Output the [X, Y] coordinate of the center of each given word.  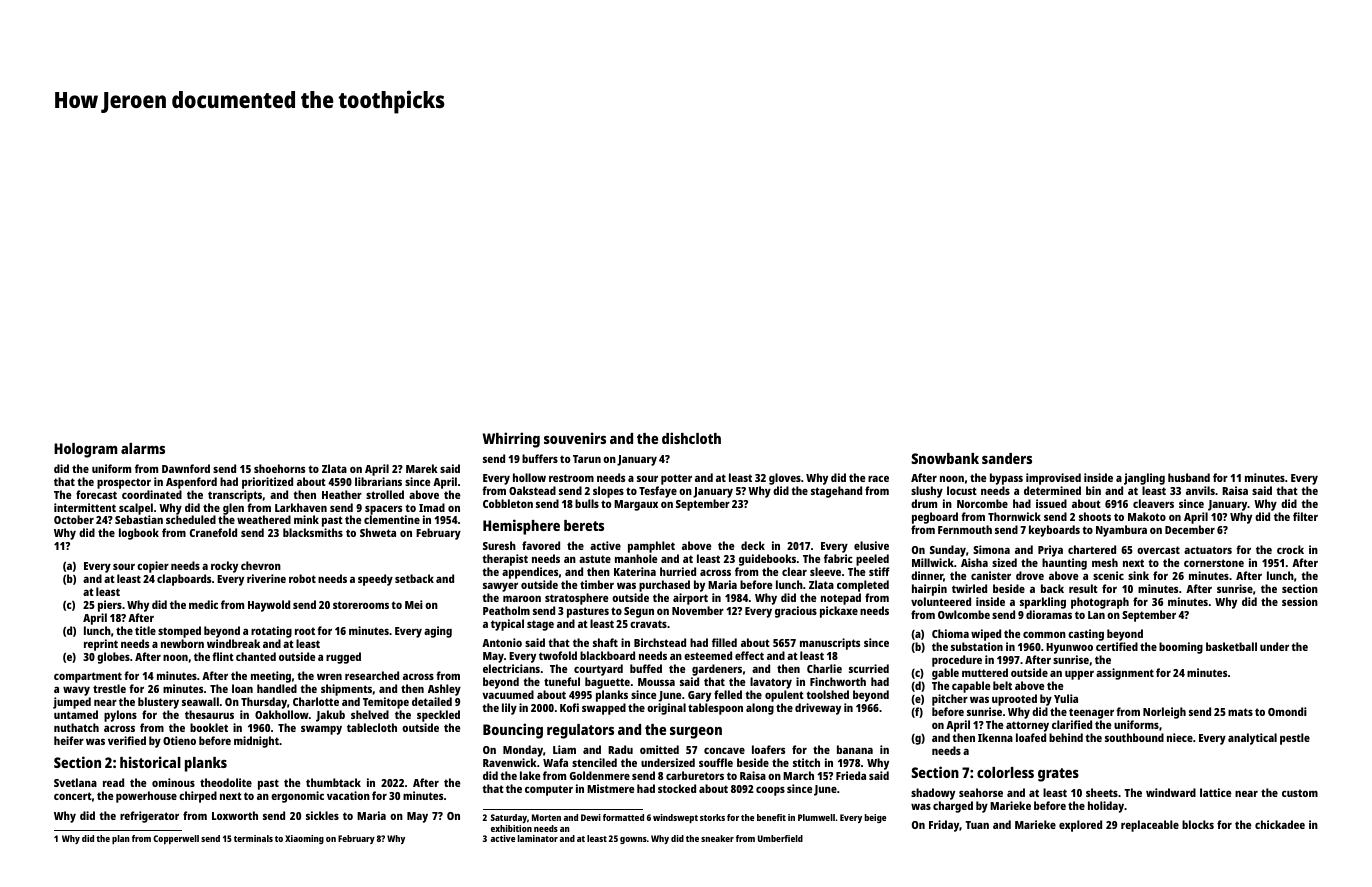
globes [113, 658]
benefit [771, 817]
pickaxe [839, 612]
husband [1189, 477]
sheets [1102, 792]
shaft [605, 642]
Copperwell [176, 839]
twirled [969, 588]
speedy [375, 580]
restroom [571, 478]
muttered [985, 672]
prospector [124, 483]
